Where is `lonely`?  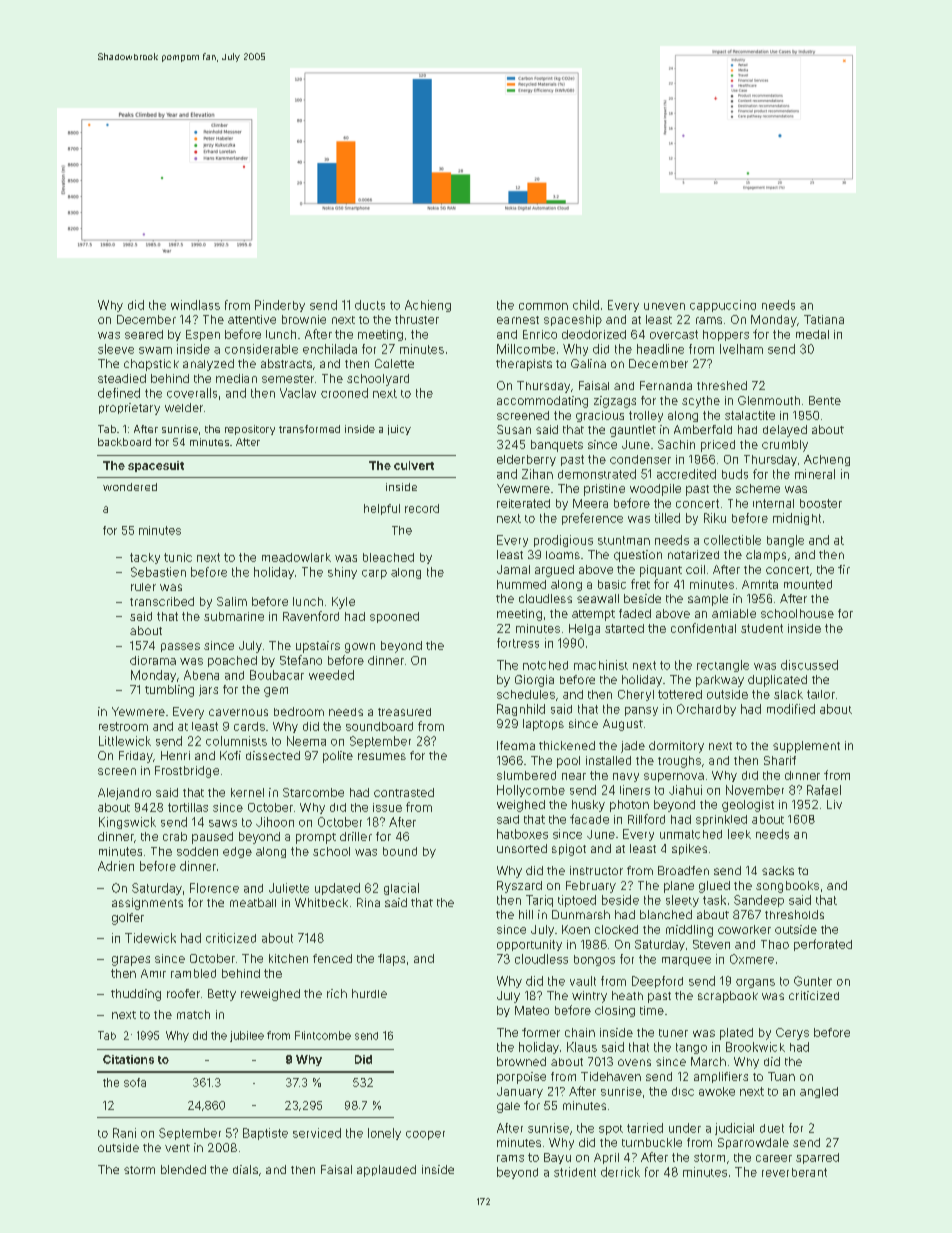
lonely is located at coordinates (384, 1134).
